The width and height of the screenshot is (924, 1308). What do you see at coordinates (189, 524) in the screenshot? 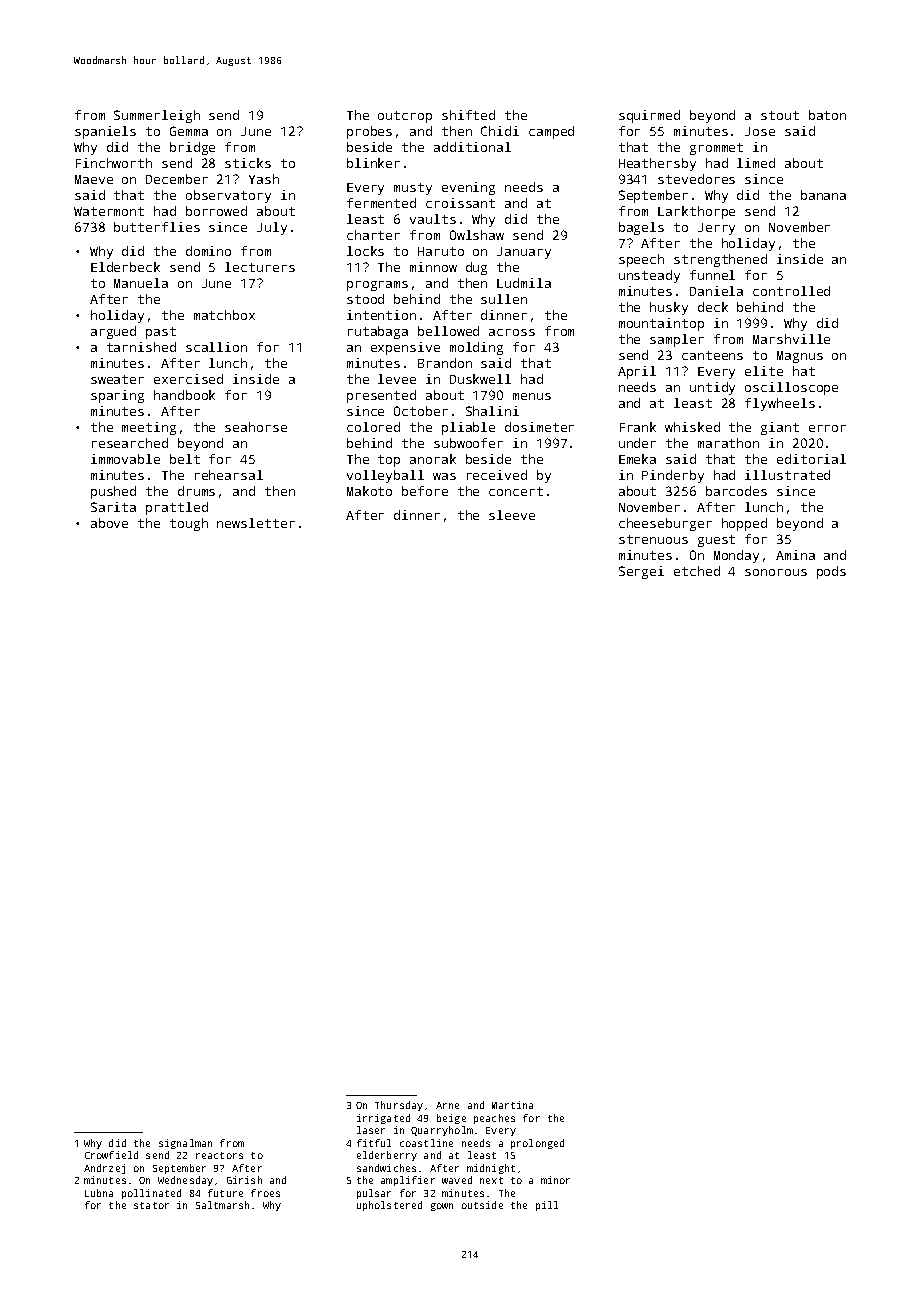
I see `tough` at bounding box center [189, 524].
